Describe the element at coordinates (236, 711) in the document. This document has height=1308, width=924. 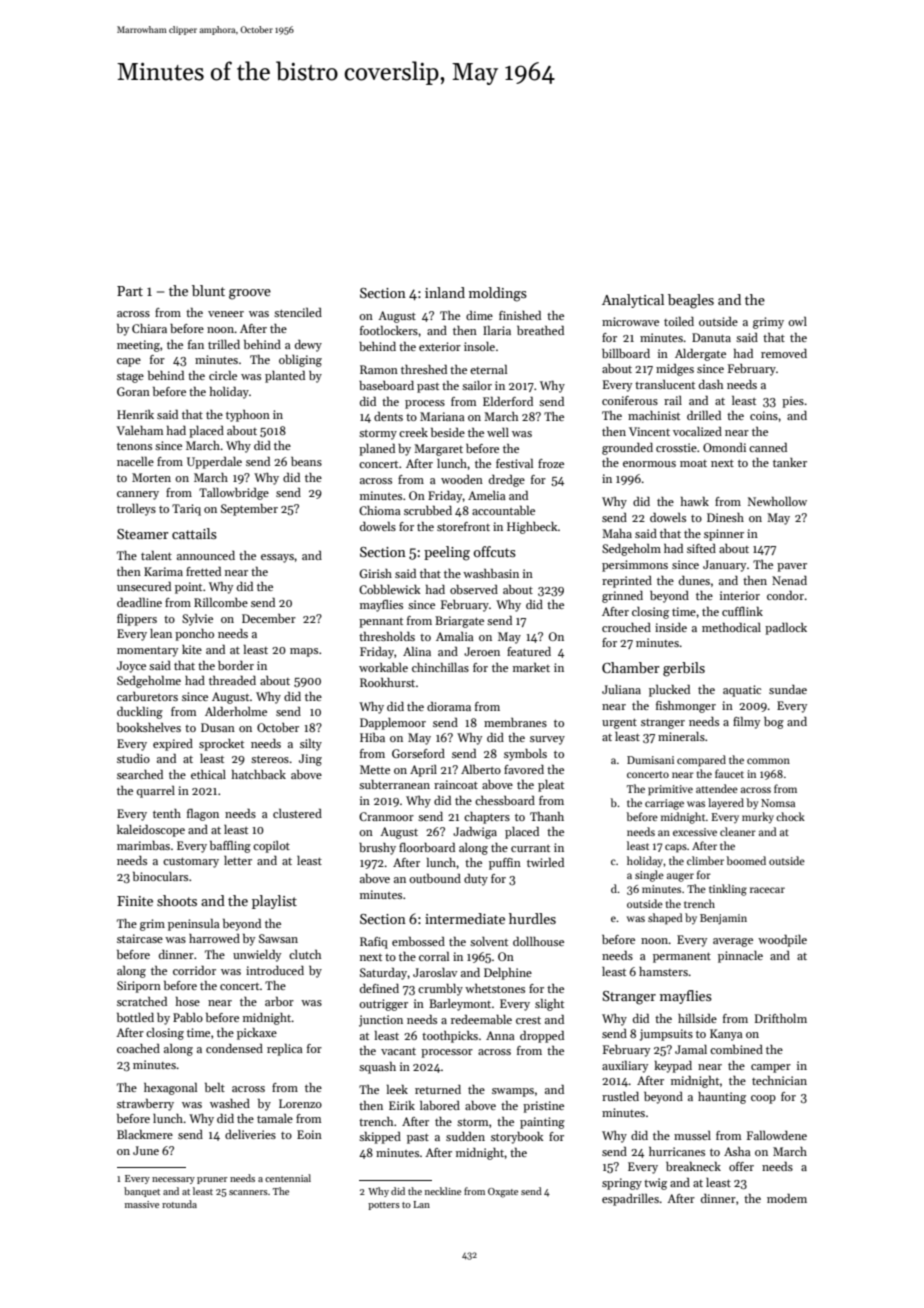
I see `Alderholme` at that location.
